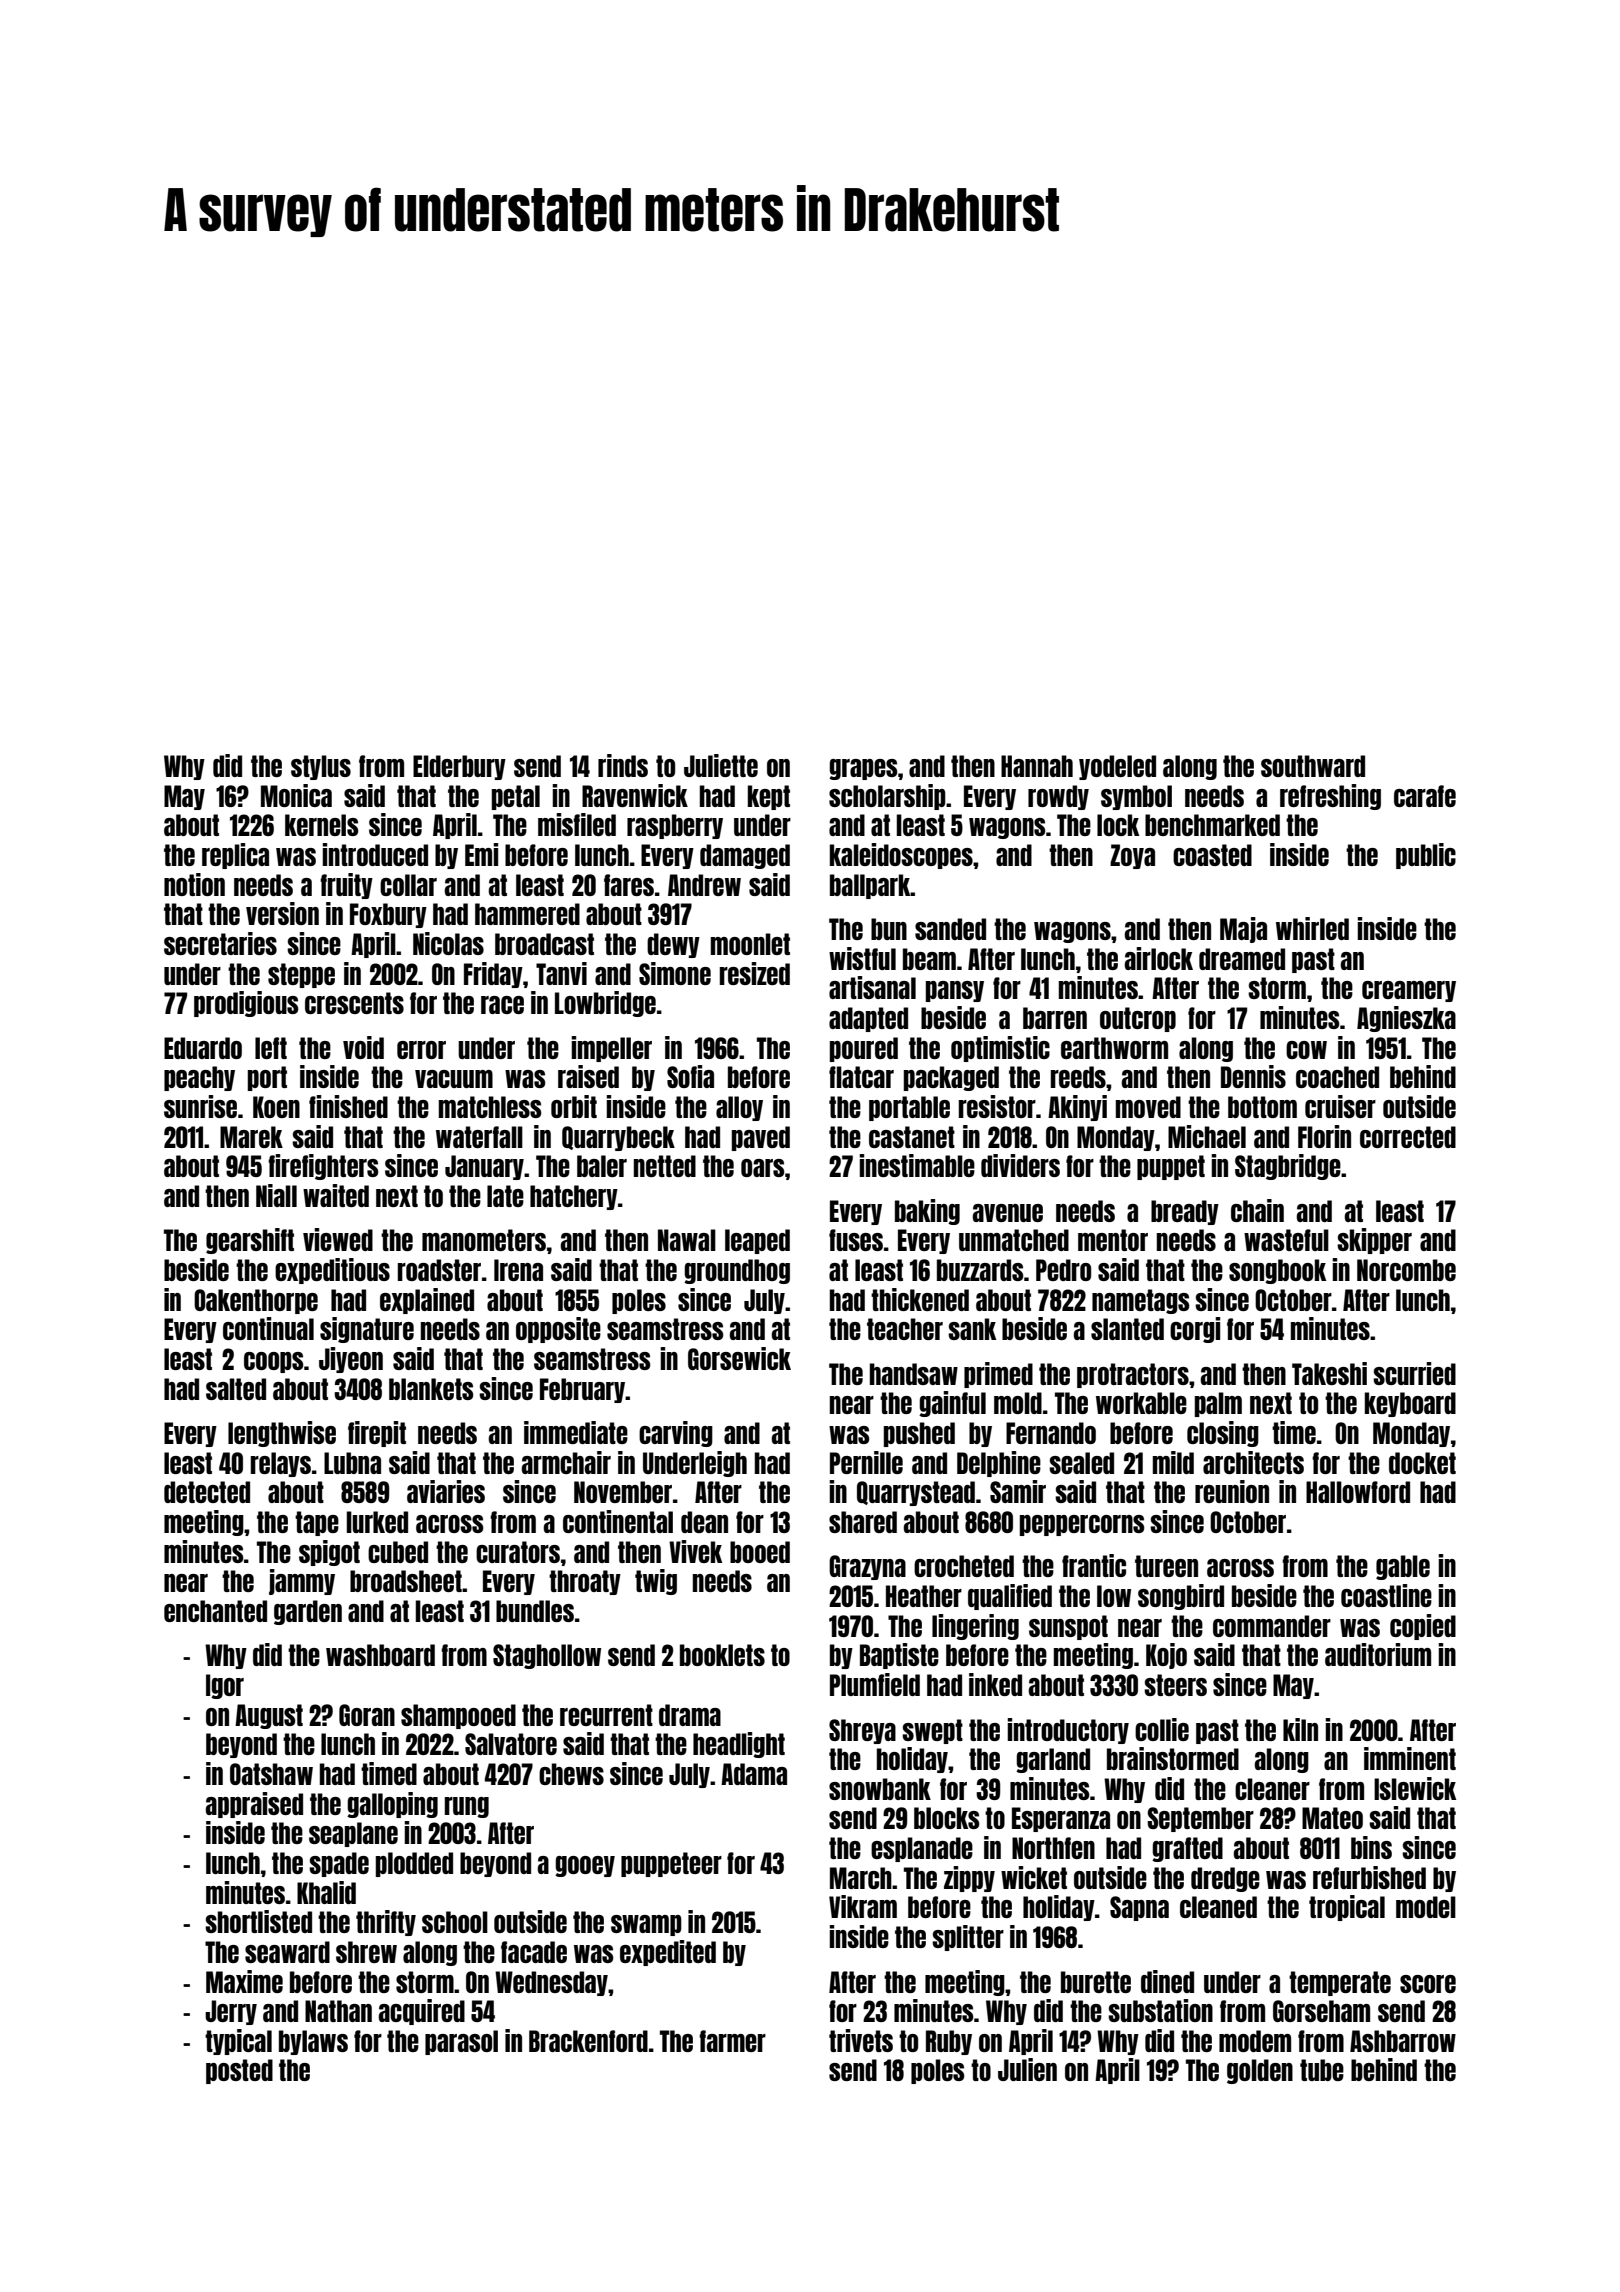  What do you see at coordinates (321, 767) in the screenshot?
I see `stylus` at bounding box center [321, 767].
